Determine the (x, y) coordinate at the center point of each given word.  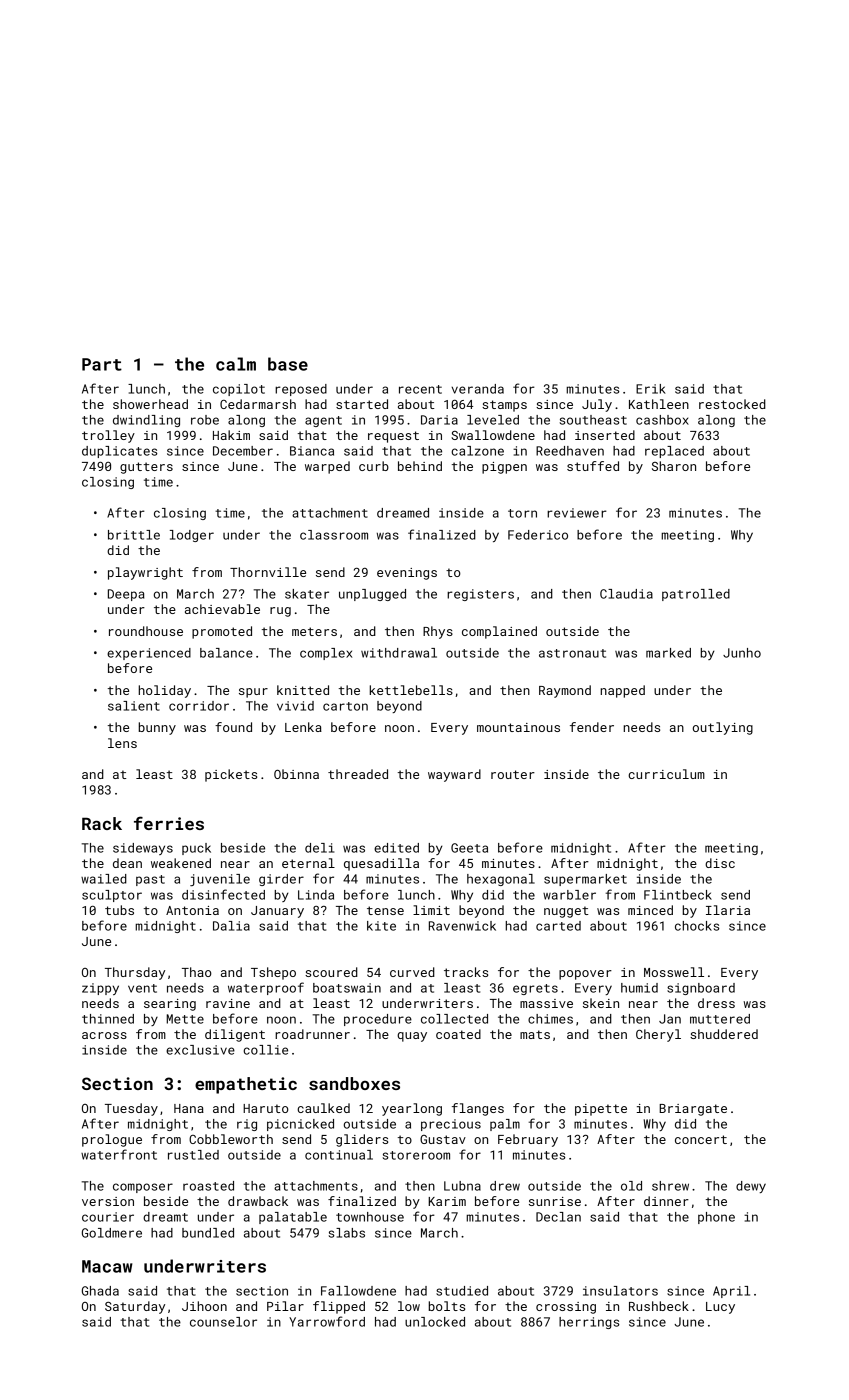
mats (535, 1034)
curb (374, 466)
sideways (143, 849)
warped (327, 467)
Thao (197, 972)
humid (639, 988)
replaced (674, 452)
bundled (208, 1233)
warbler (569, 895)
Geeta (469, 848)
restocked (732, 404)
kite (381, 926)
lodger (192, 536)
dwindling (146, 421)
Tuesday (131, 1109)
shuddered (724, 1034)
